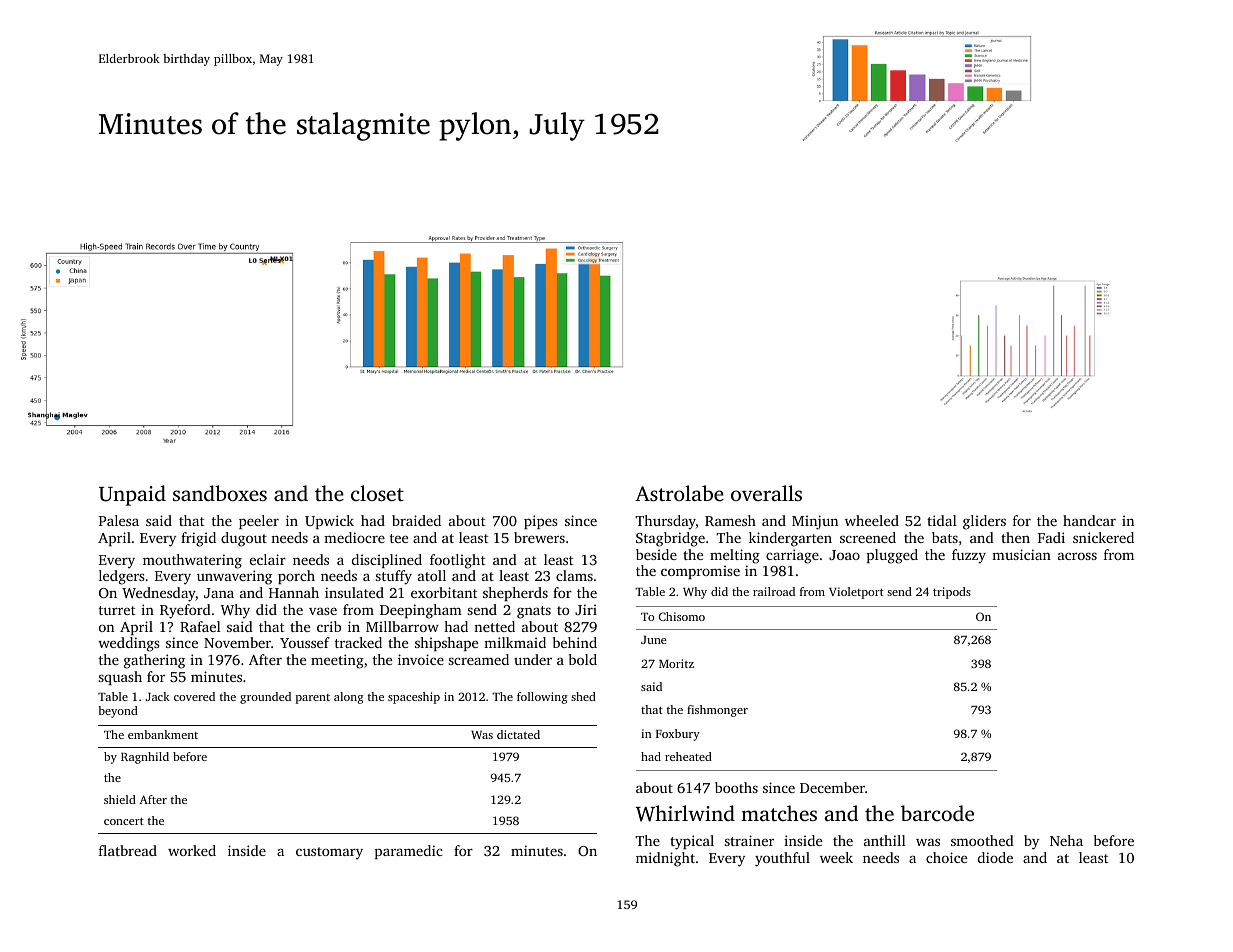  What do you see at coordinates (132, 495) in the image?
I see `Unpaid` at bounding box center [132, 495].
